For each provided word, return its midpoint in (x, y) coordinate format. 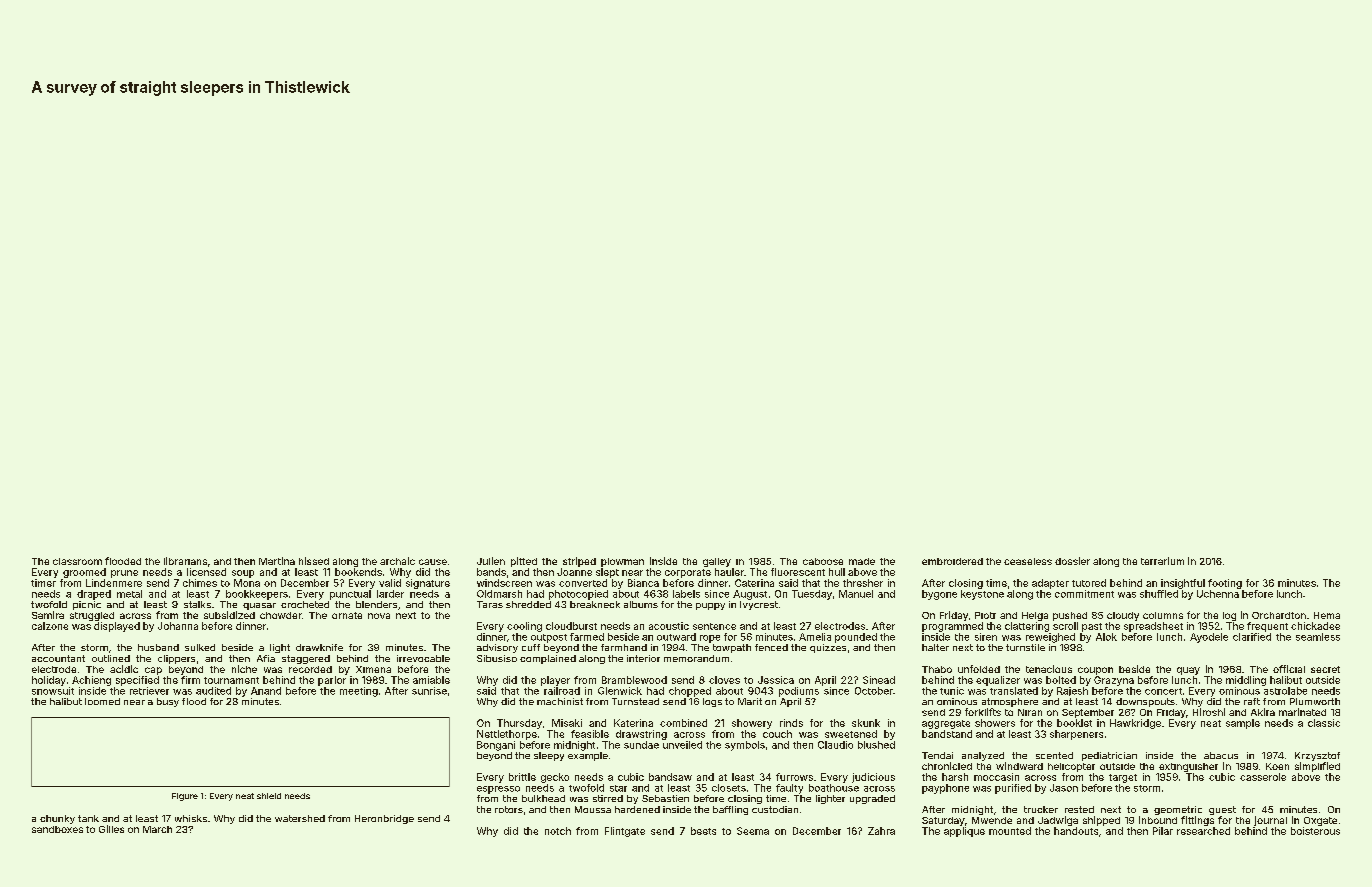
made (862, 561)
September (1088, 713)
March (157, 829)
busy (168, 702)
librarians (185, 561)
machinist (560, 701)
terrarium (1162, 561)
